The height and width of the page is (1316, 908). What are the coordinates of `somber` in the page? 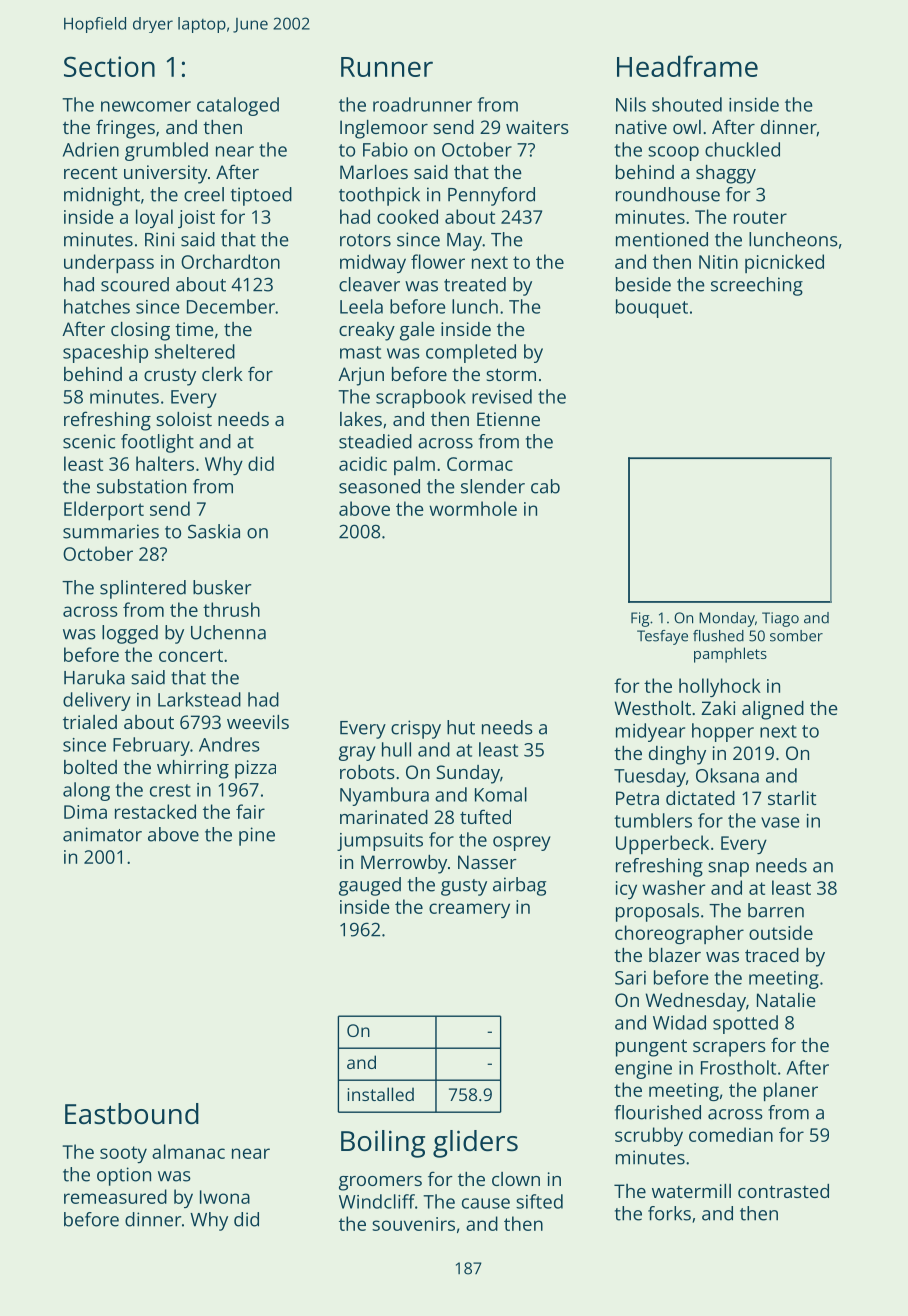 It's located at (796, 636).
